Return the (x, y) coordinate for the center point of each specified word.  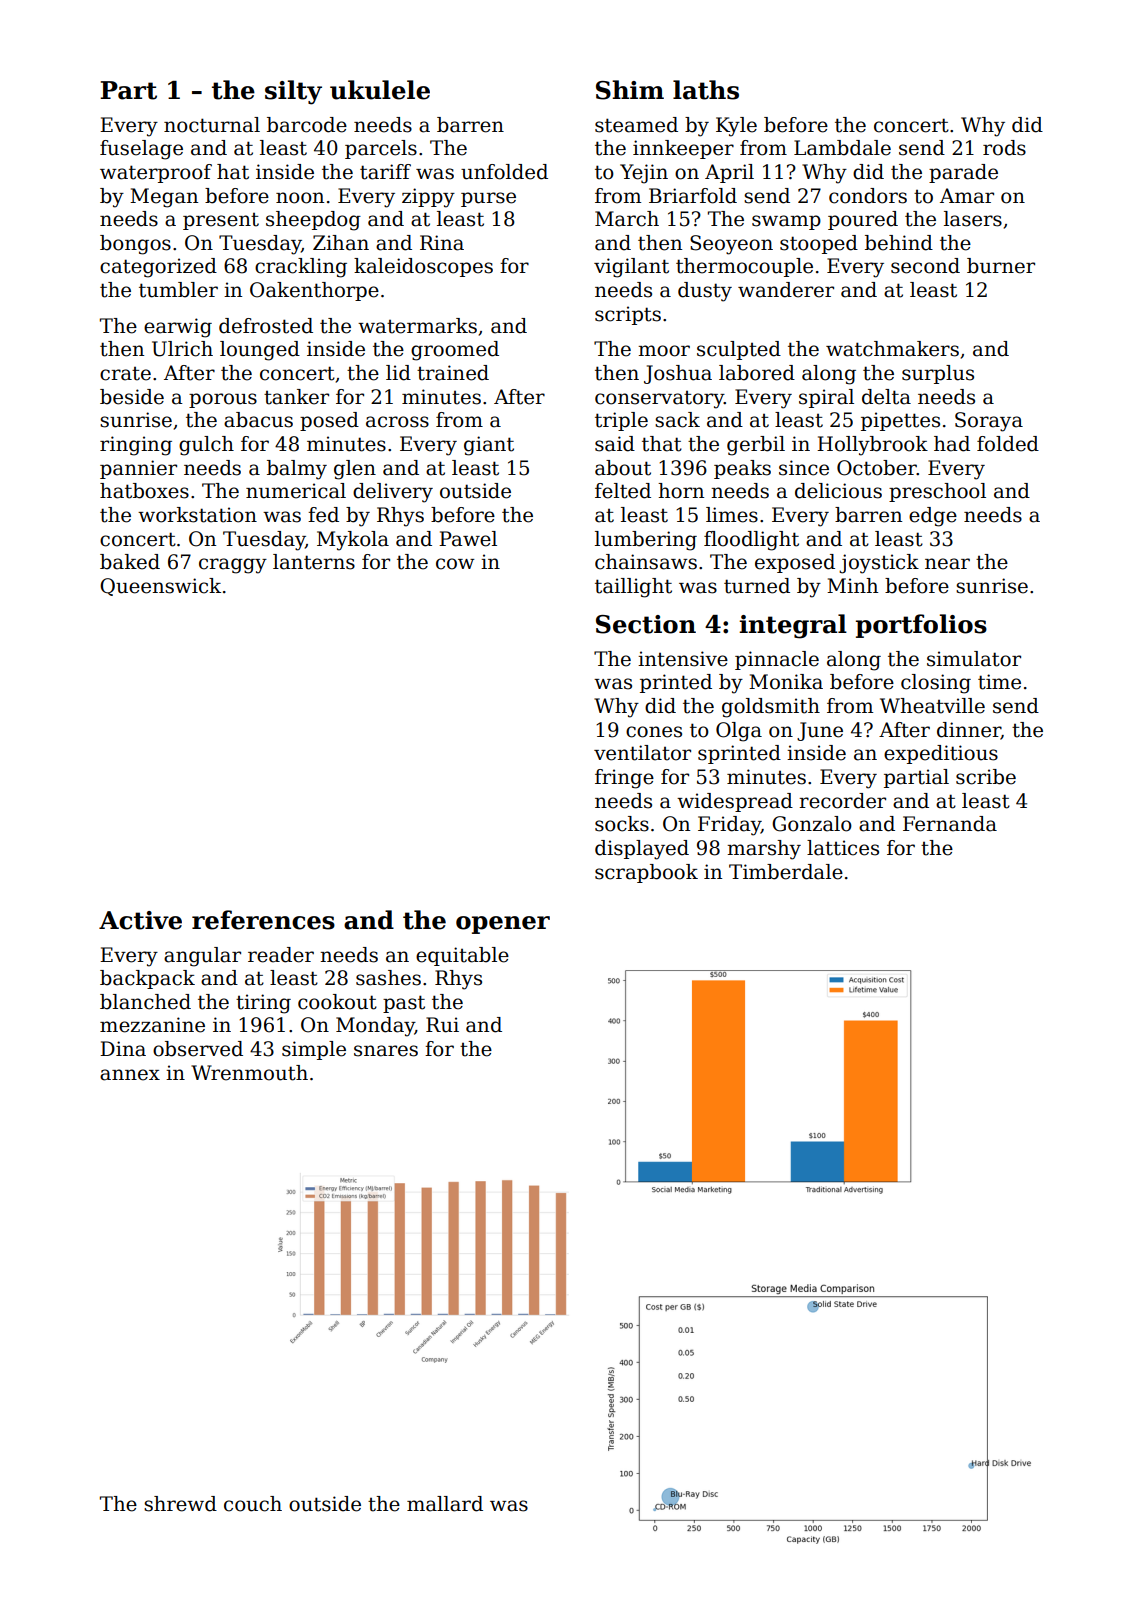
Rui (442, 1025)
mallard (445, 1504)
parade (963, 173)
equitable (462, 956)
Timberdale (786, 872)
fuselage (141, 150)
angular (202, 957)
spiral (826, 398)
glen (355, 470)
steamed (636, 125)
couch (253, 1504)
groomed (455, 351)
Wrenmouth (249, 1073)
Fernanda (950, 824)
